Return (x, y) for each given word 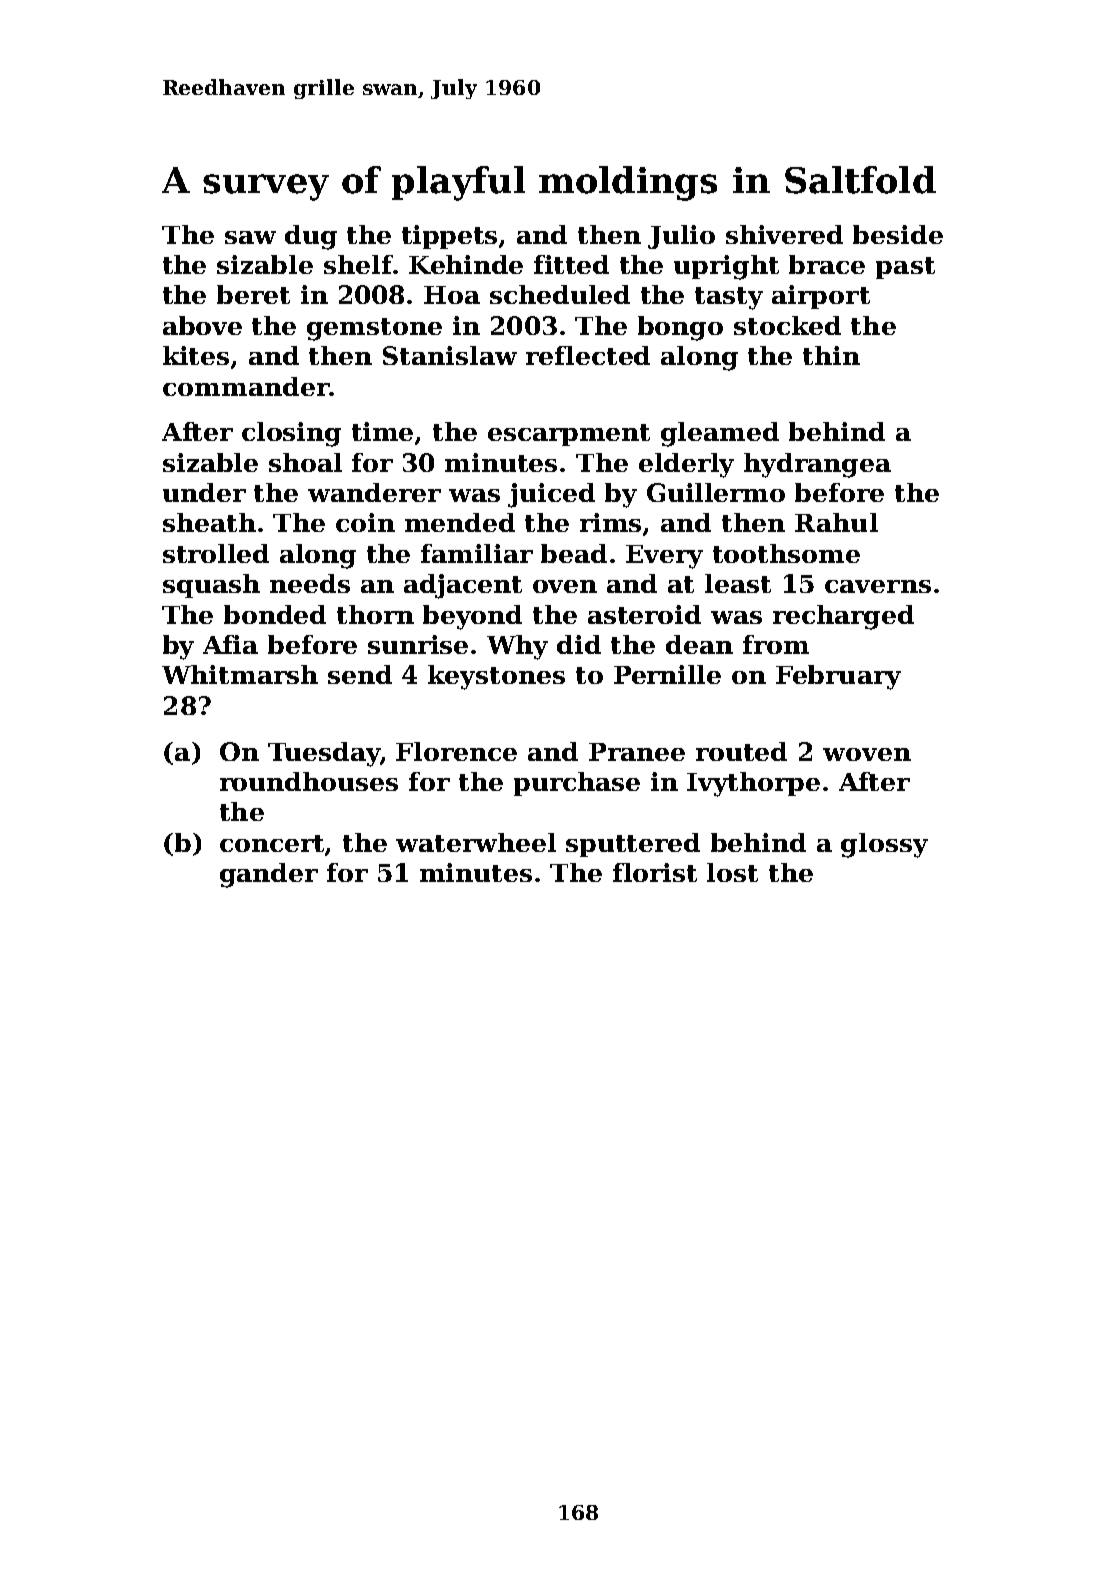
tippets (449, 237)
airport (821, 297)
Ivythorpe (753, 784)
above (202, 325)
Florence (456, 751)
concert (272, 843)
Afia (230, 644)
